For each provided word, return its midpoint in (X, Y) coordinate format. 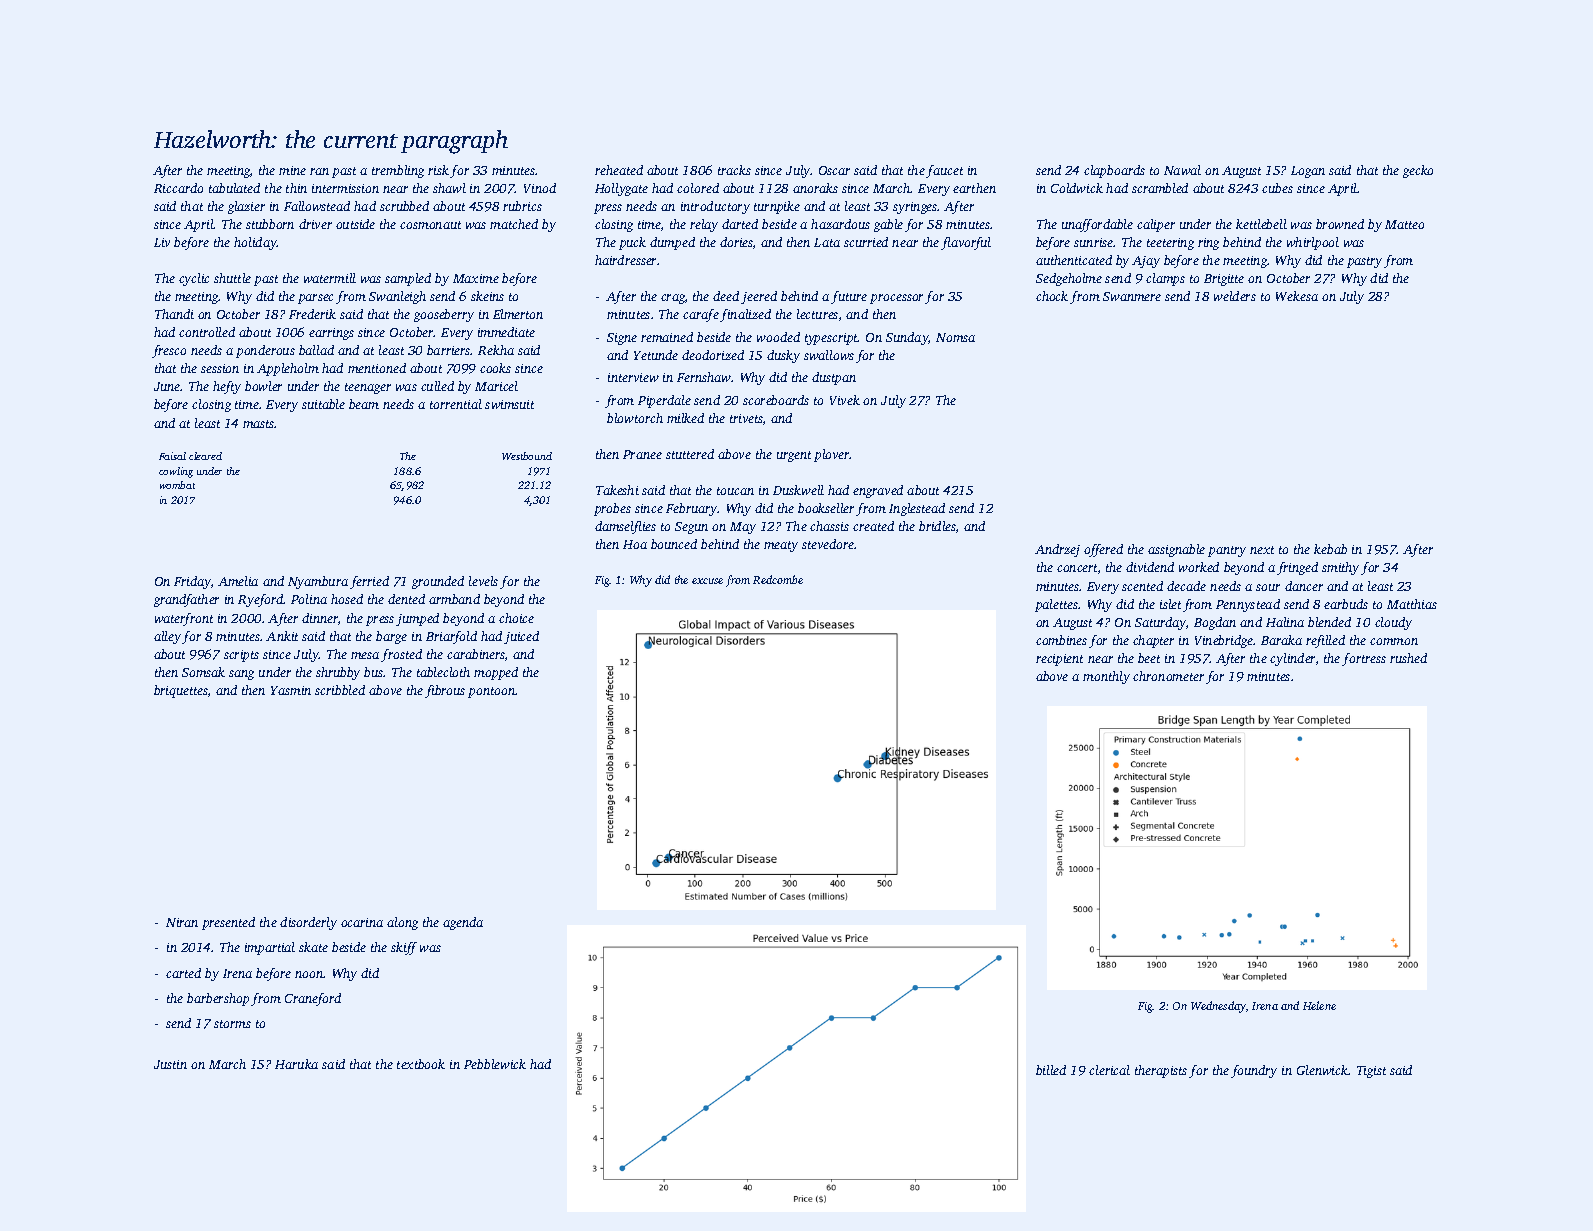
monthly (1106, 677)
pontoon (492, 692)
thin (296, 188)
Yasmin (291, 690)
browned (1340, 224)
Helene (1319, 1005)
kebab (1330, 549)
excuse (707, 581)
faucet (944, 171)
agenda (463, 923)
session (220, 368)
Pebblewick (495, 1064)
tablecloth (443, 672)
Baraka (1281, 640)
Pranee (642, 454)
